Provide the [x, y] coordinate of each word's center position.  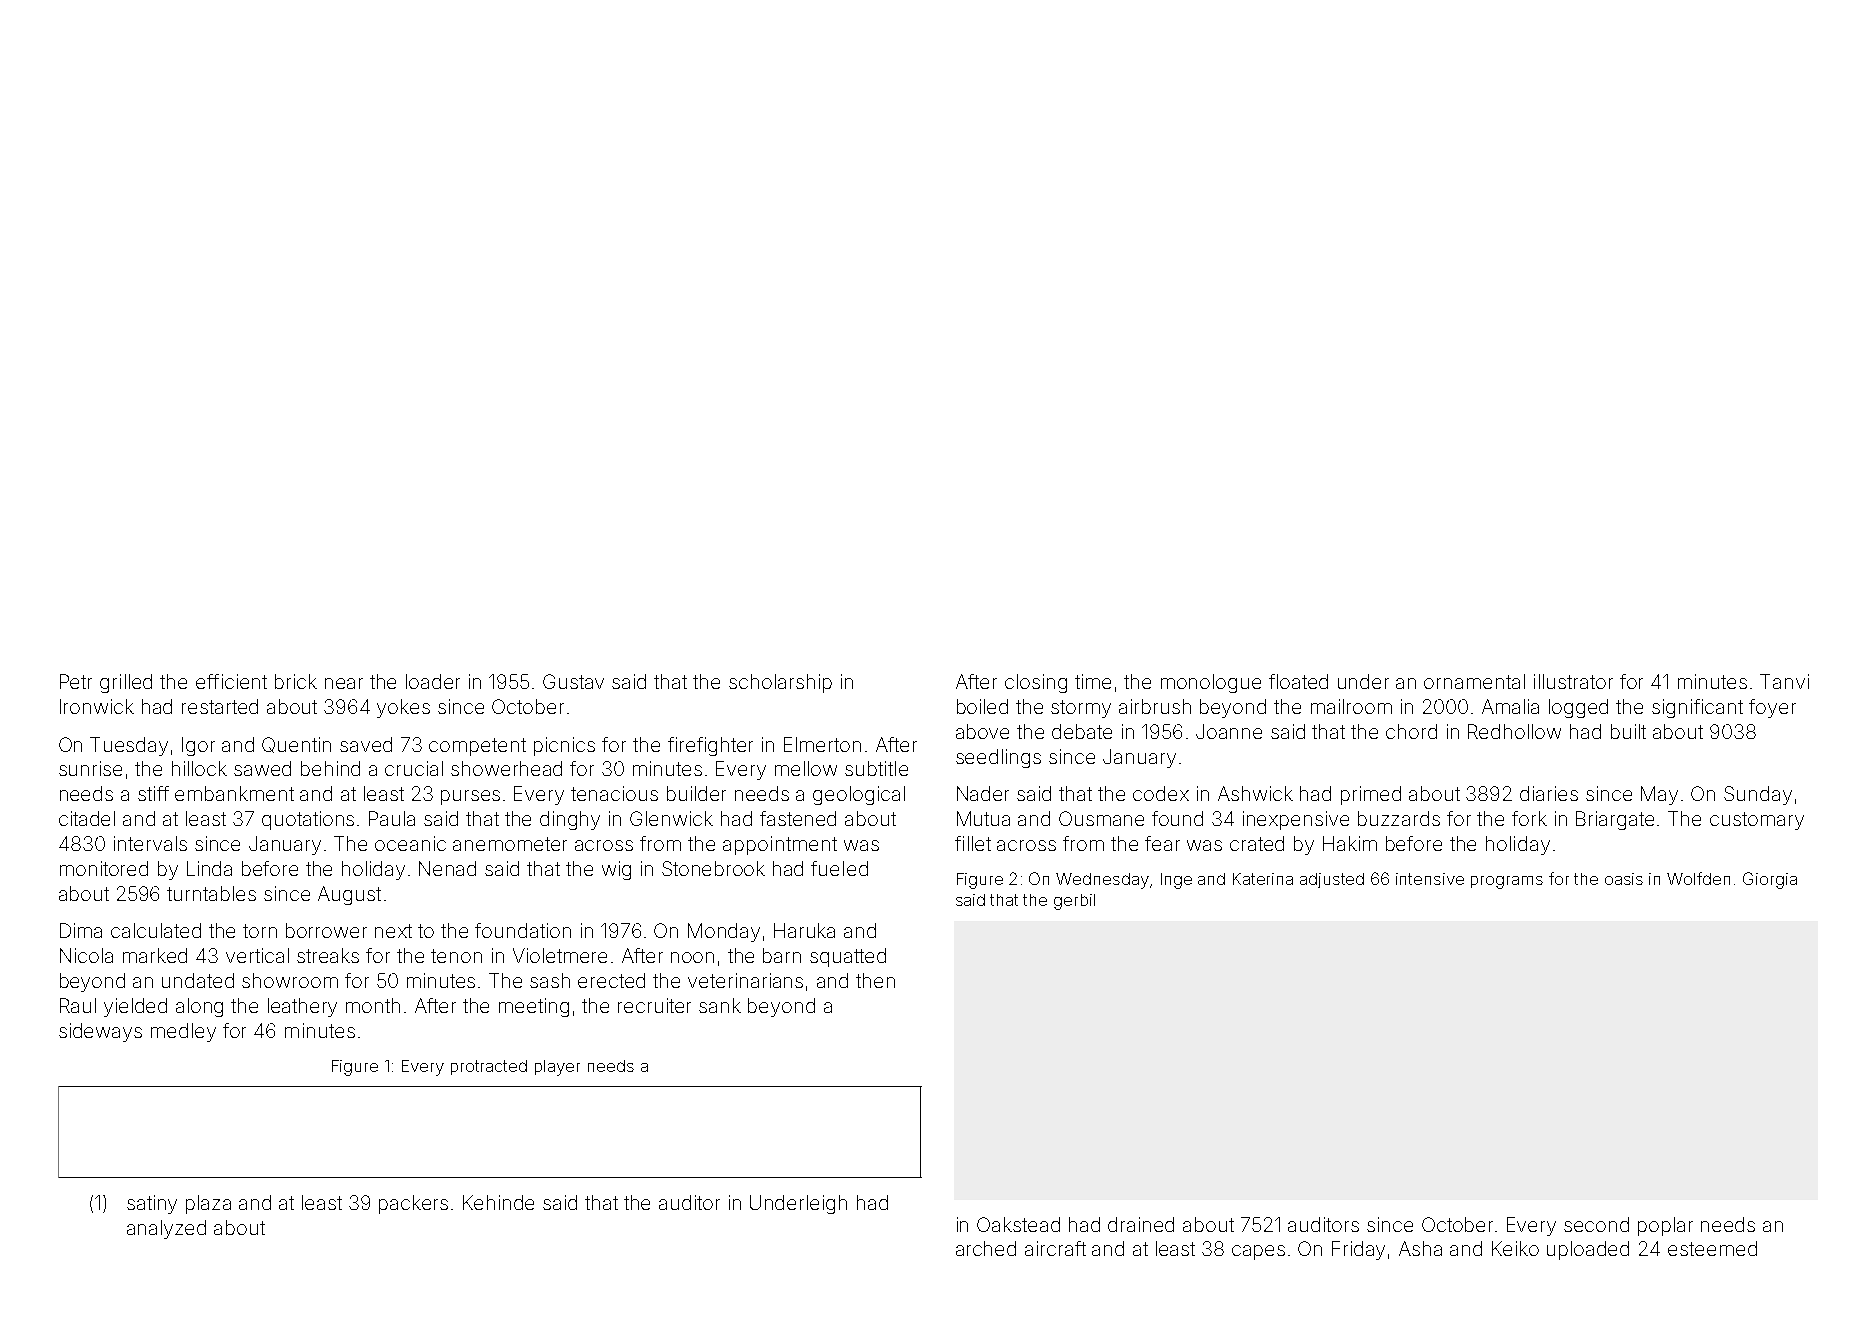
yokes [403, 708]
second [1596, 1224]
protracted [489, 1067]
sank [720, 1005]
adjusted [1332, 880]
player [557, 1068]
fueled [839, 868]
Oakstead [1018, 1224]
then [875, 980]
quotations [308, 820]
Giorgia [1770, 880]
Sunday [1758, 795]
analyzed [166, 1229]
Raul [78, 1005]
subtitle [876, 768]
